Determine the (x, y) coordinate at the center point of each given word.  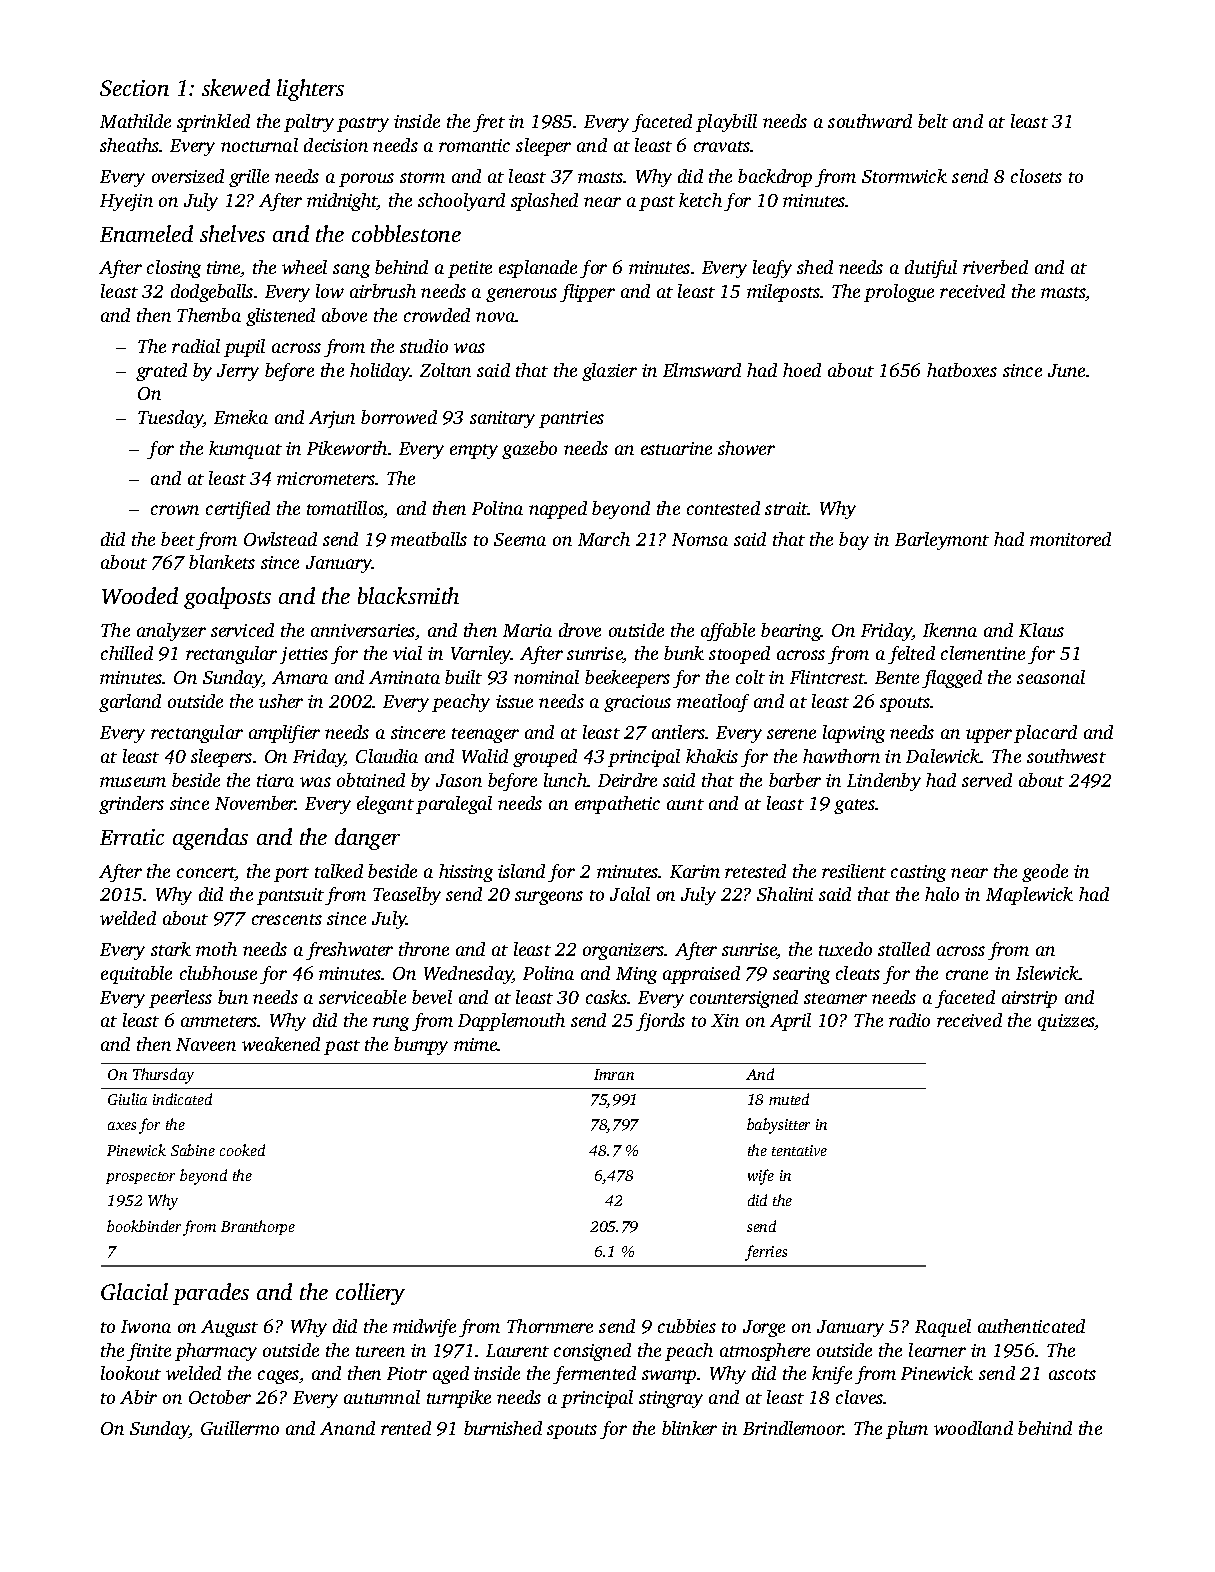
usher (281, 701)
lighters (310, 90)
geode (1045, 873)
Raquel (943, 1328)
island (521, 871)
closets (1036, 176)
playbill (726, 123)
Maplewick (1029, 896)
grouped (545, 758)
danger (367, 839)
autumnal (382, 1397)
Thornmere (550, 1326)
